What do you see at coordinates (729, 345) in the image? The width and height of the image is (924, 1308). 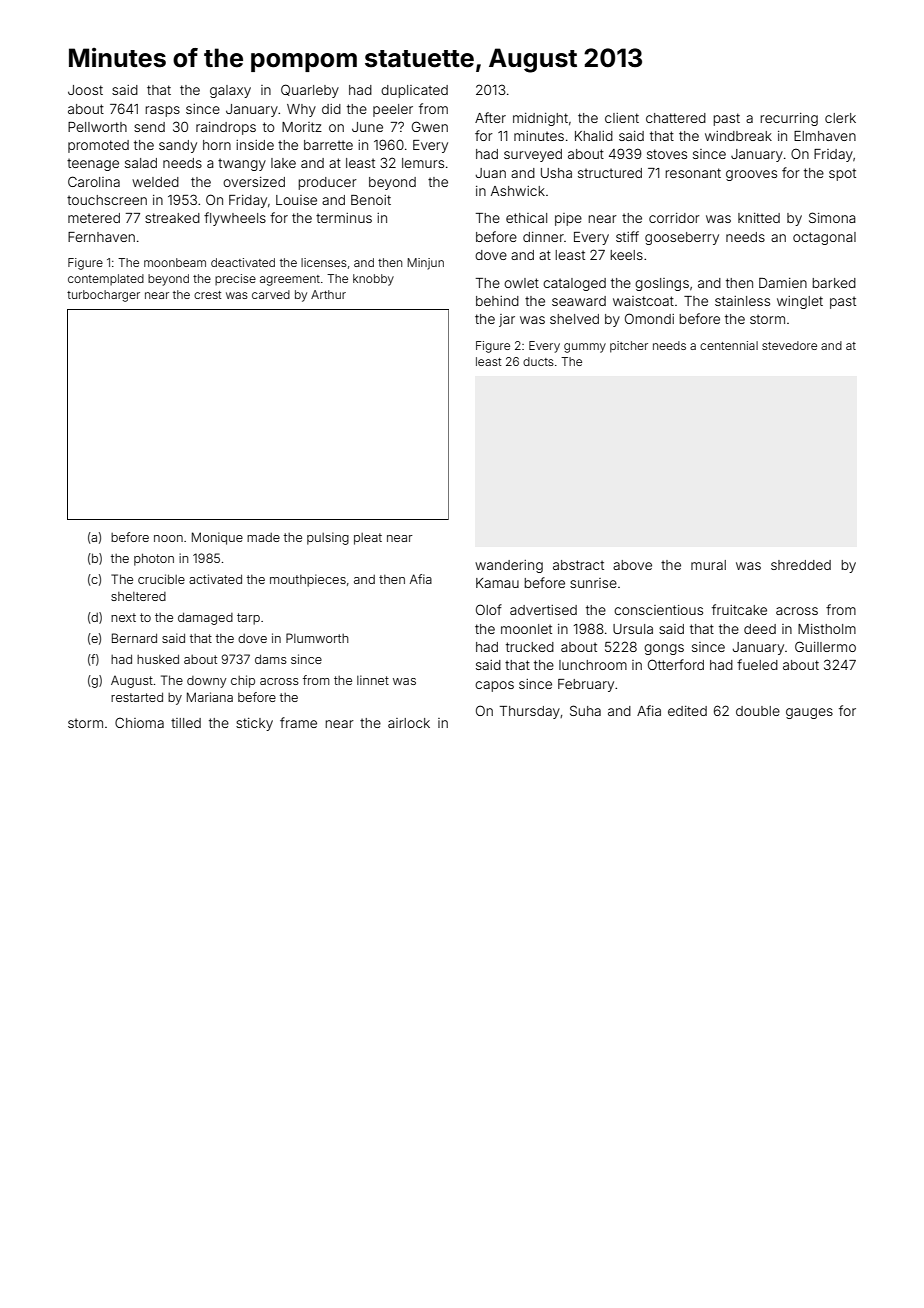 I see `centennial` at bounding box center [729, 345].
